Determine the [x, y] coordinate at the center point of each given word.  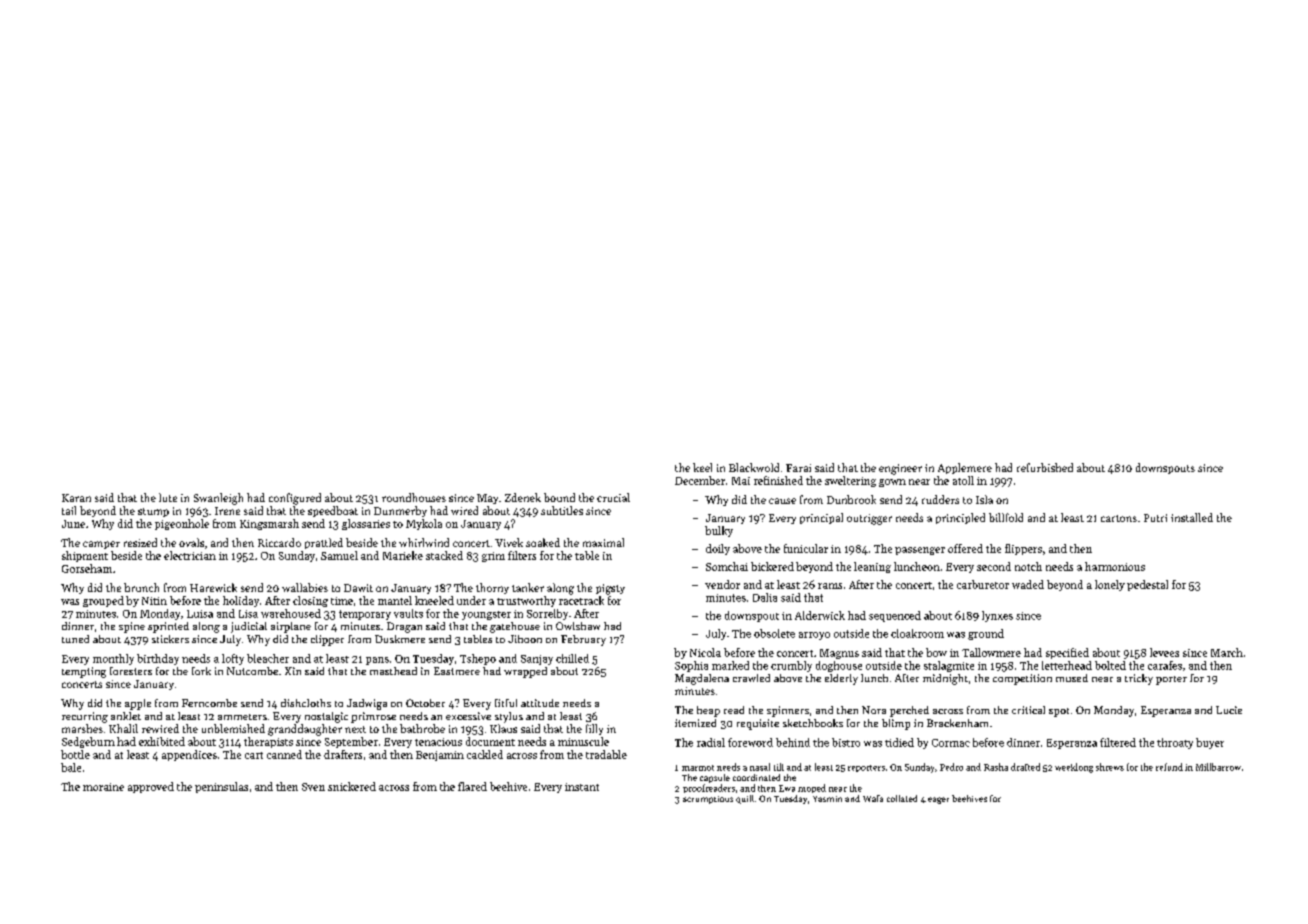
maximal [603, 542]
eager [938, 800]
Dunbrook [851, 499]
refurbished [1045, 467]
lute [168, 497]
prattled [324, 543]
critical [1028, 710]
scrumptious [708, 800]
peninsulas [221, 787]
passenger [920, 551]
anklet [126, 716]
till [779, 767]
